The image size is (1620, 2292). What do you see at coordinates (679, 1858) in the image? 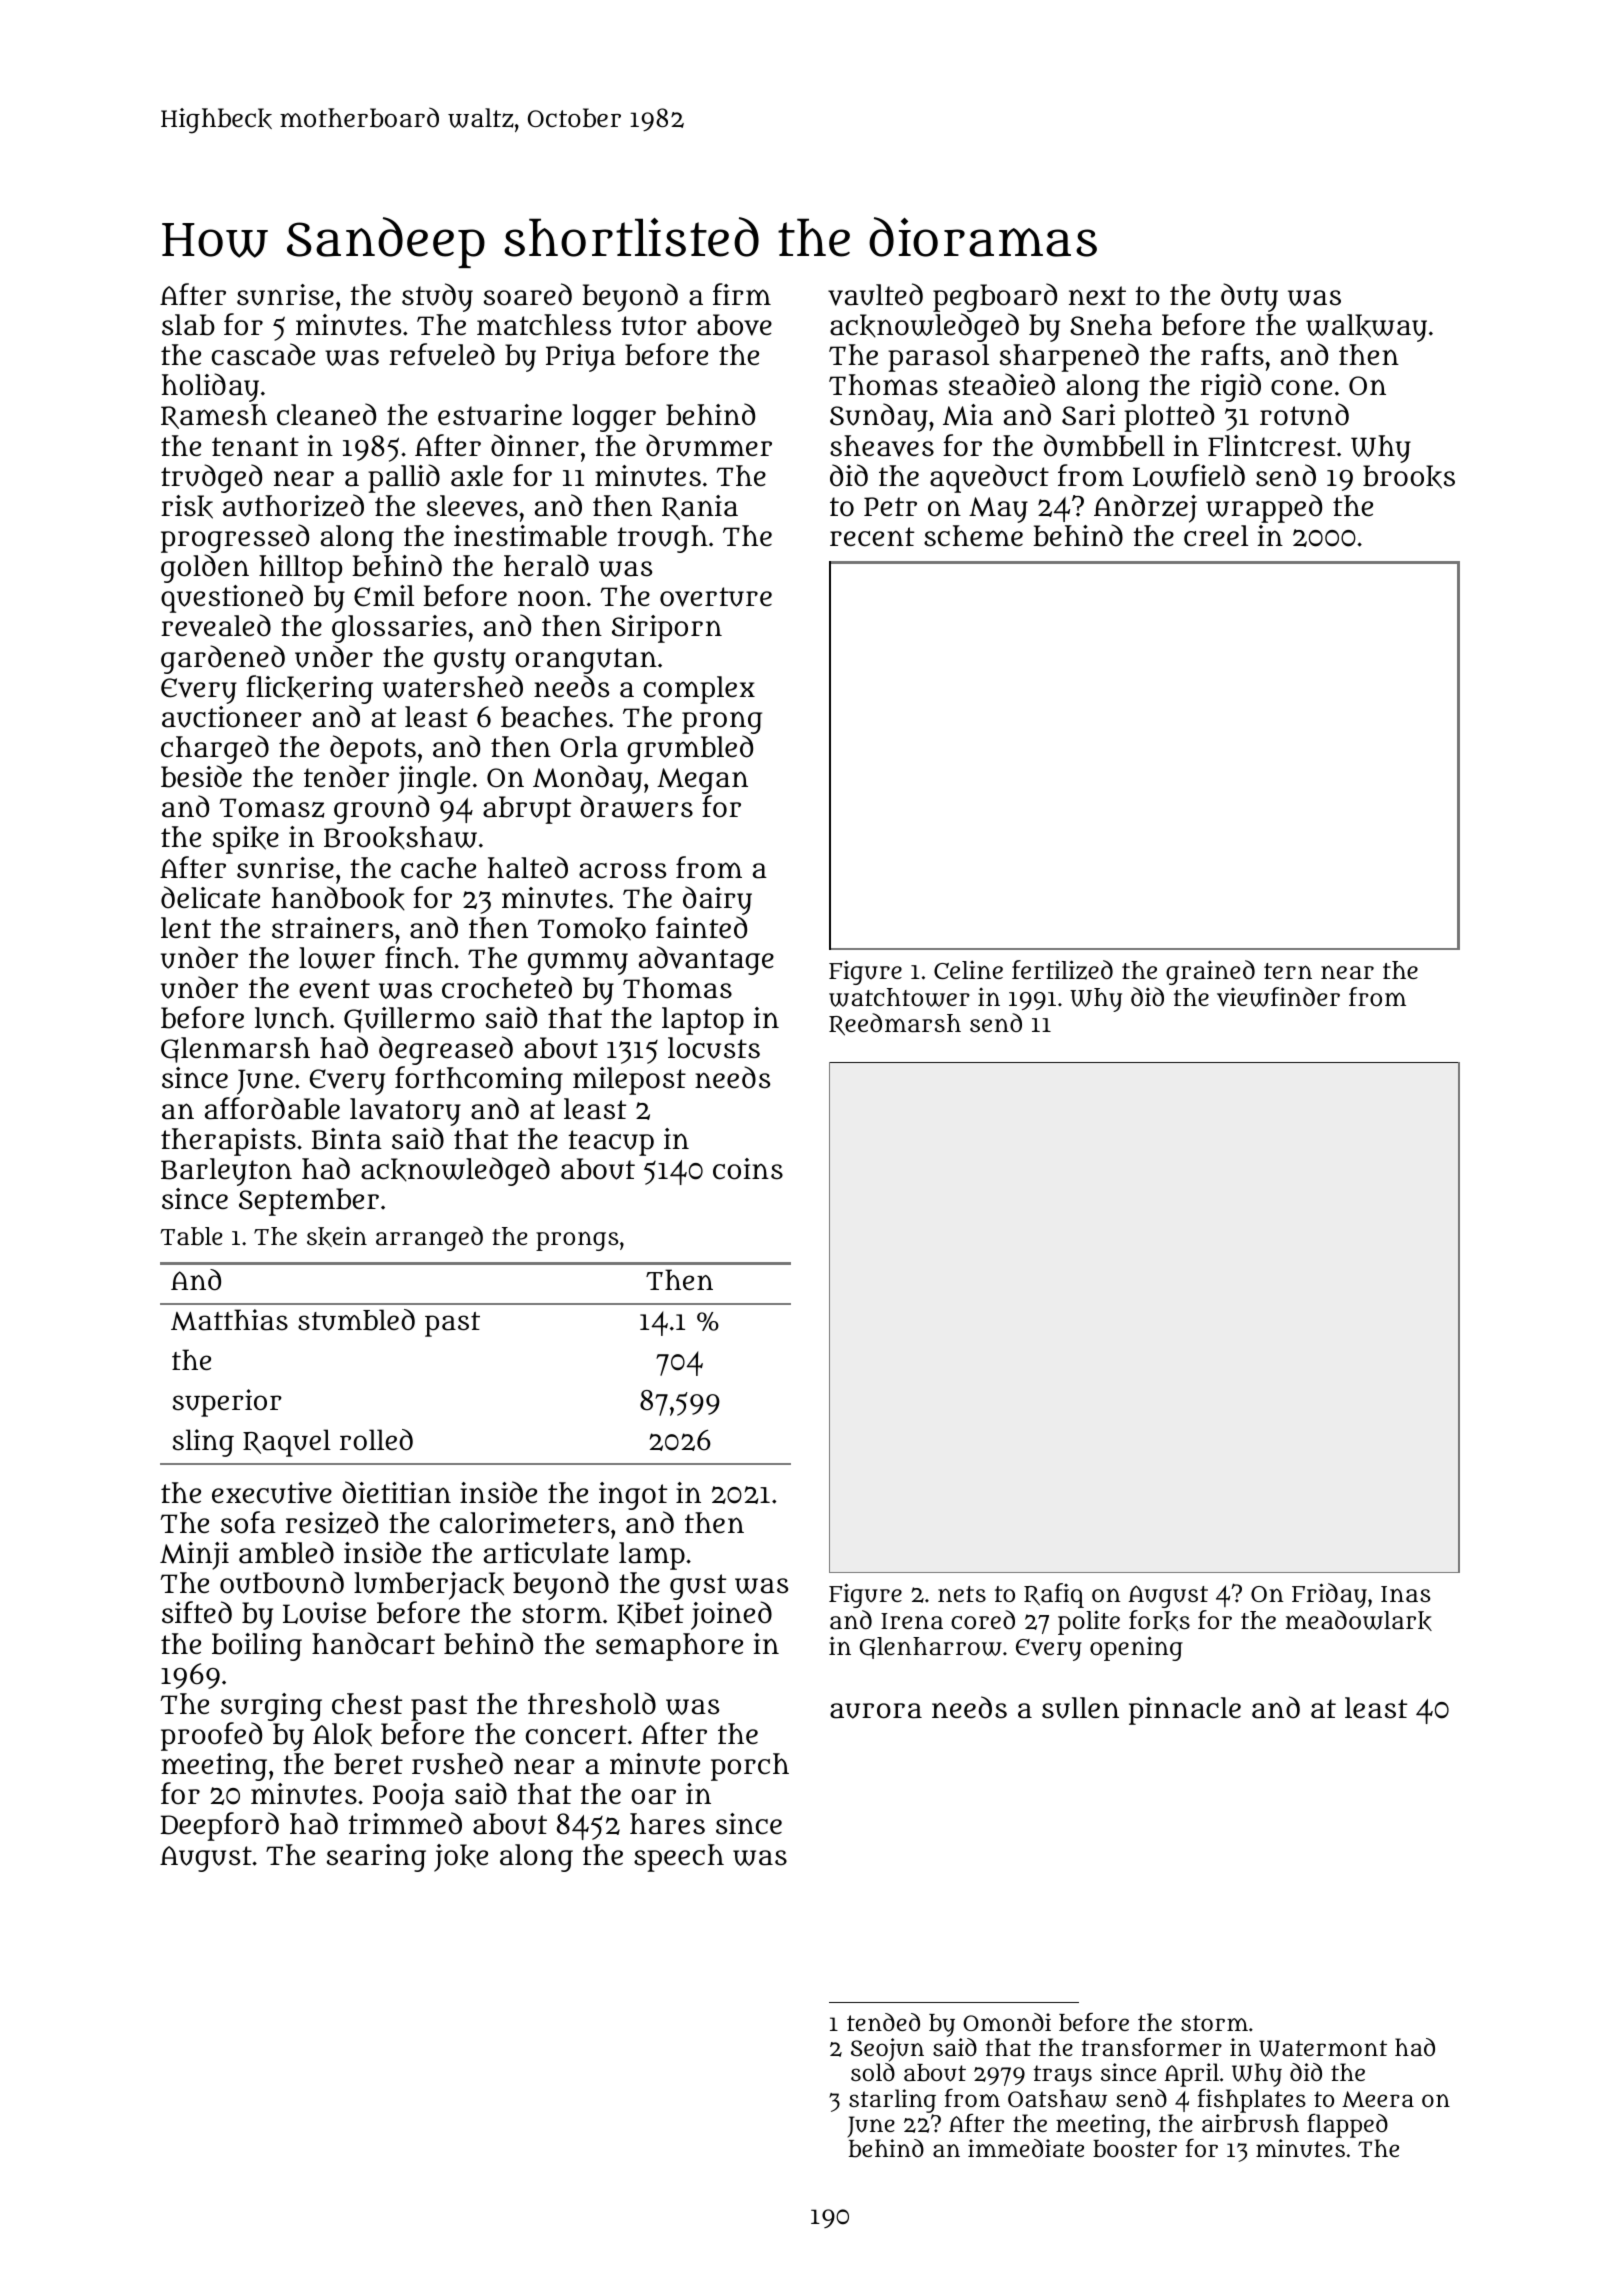
I see `speech` at bounding box center [679, 1858].
